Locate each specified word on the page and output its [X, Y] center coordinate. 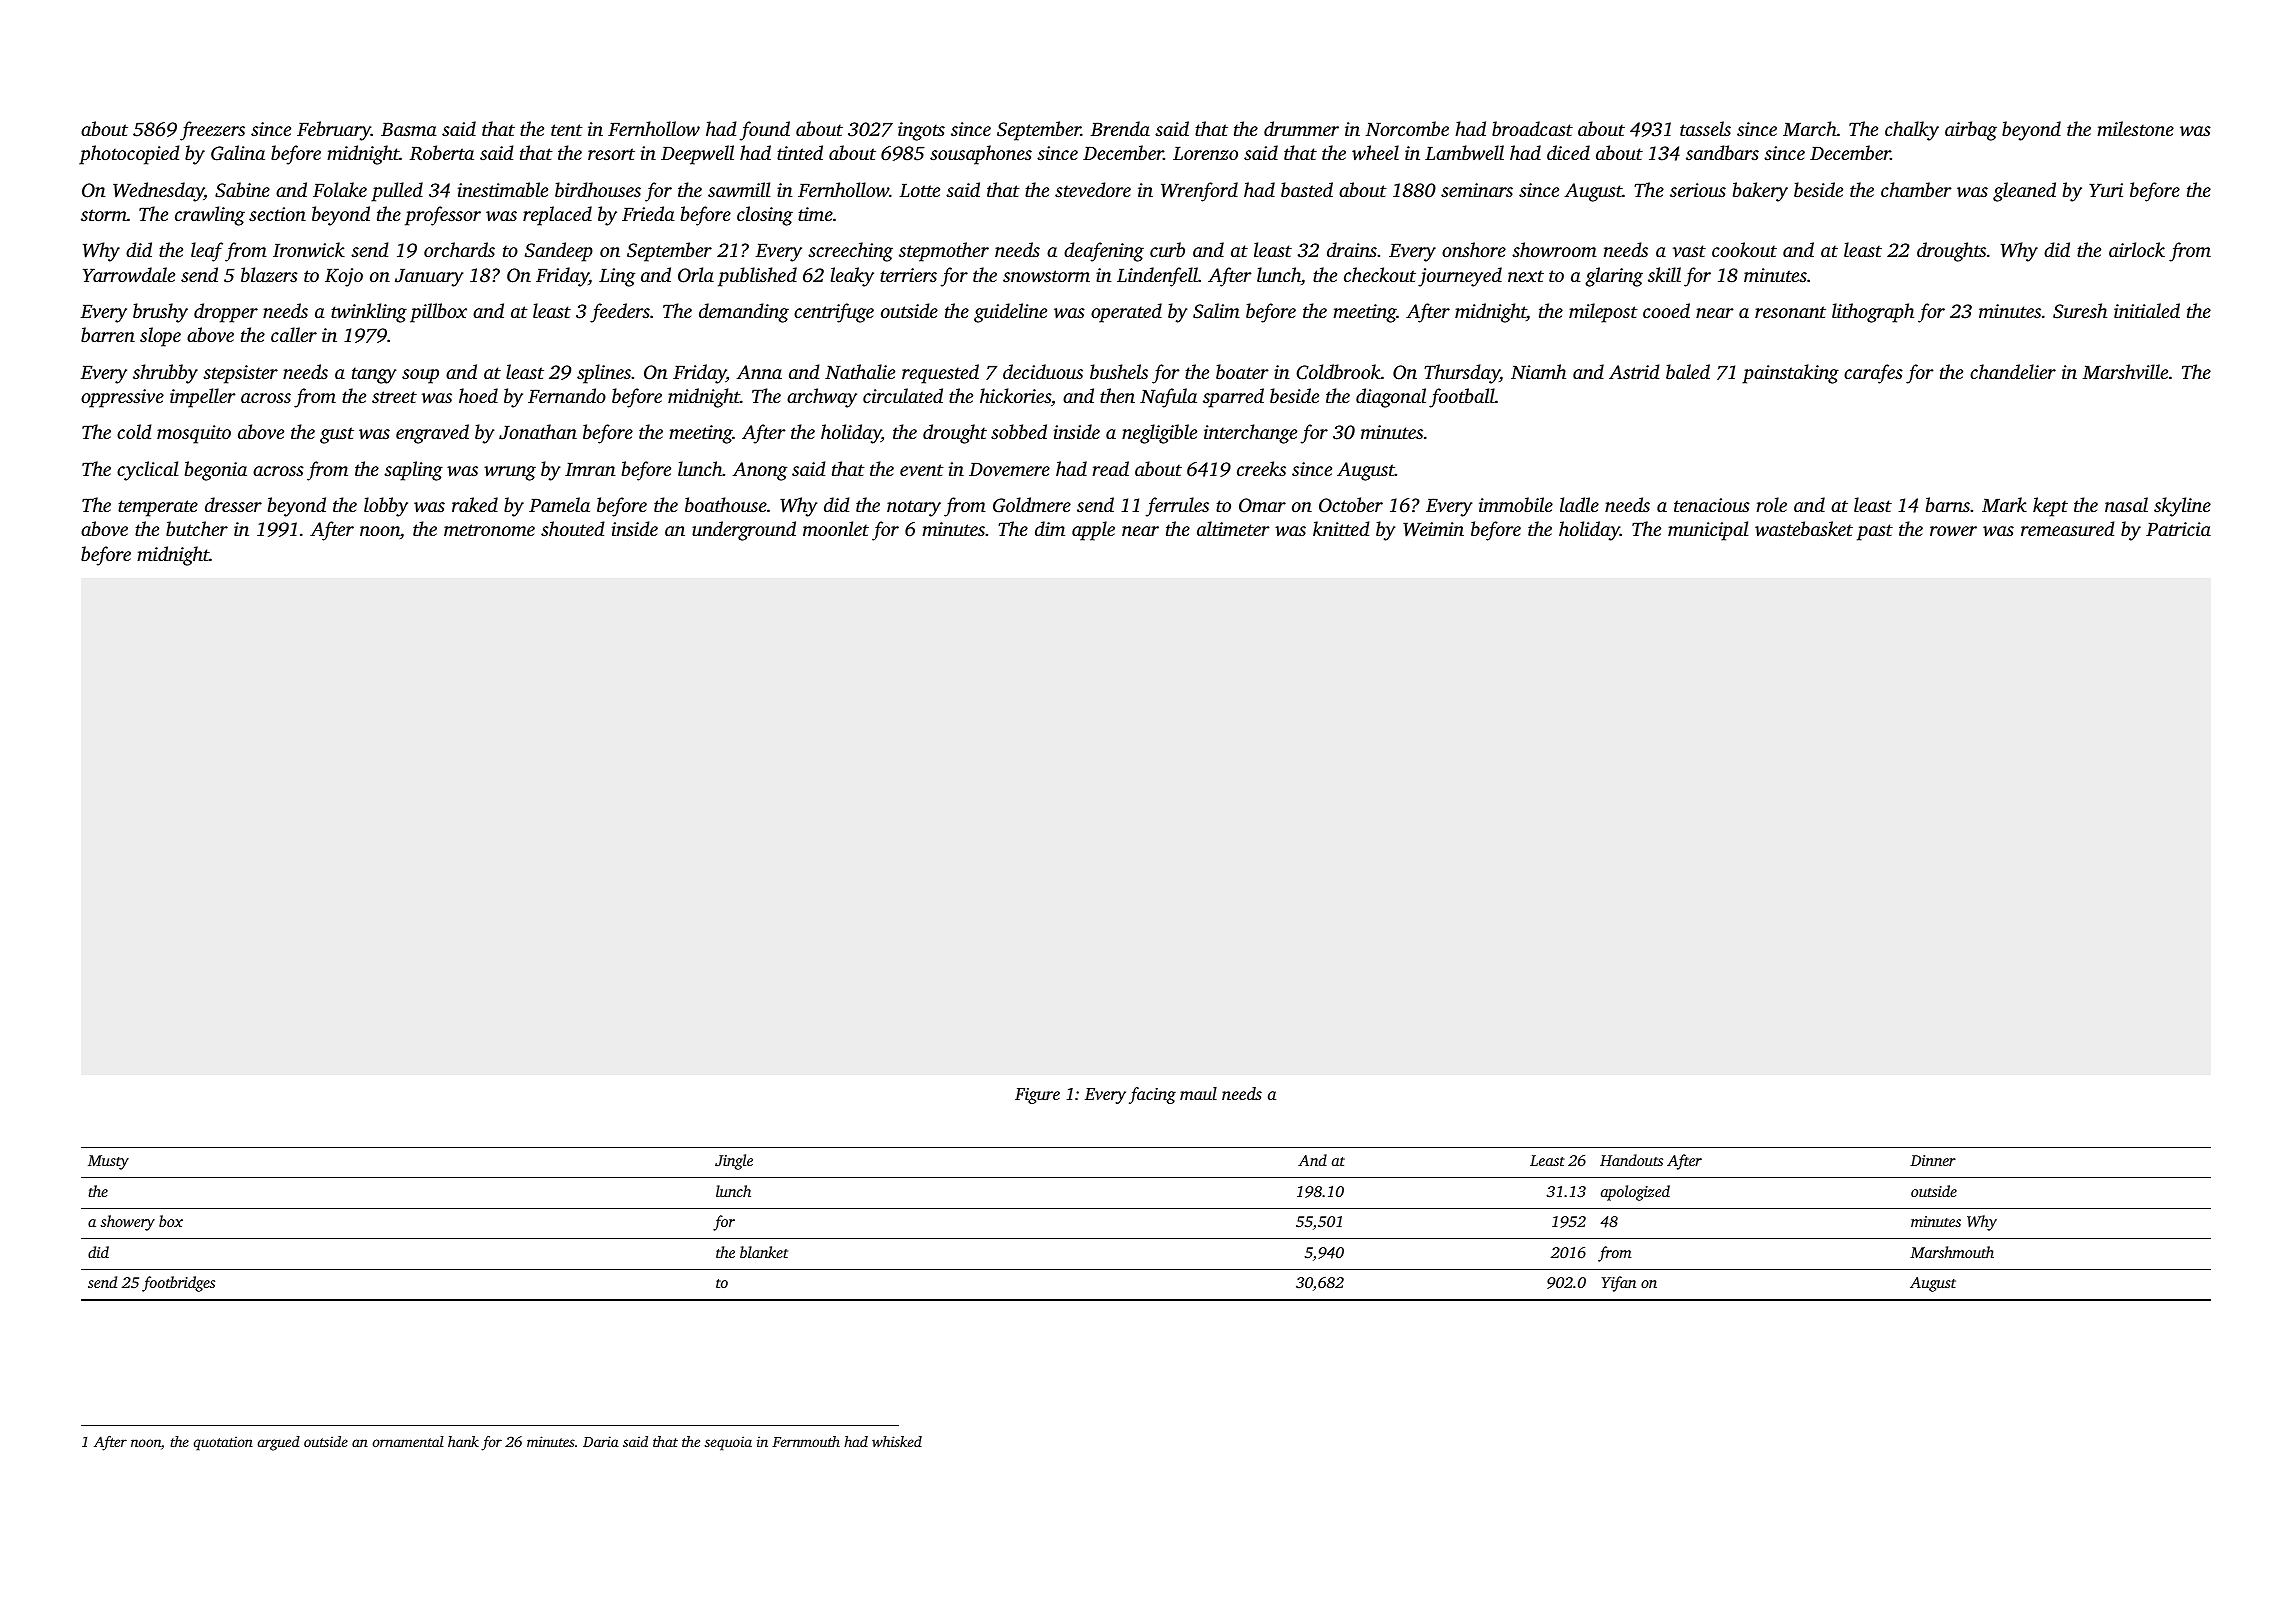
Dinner [1933, 1160]
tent [567, 130]
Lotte [920, 190]
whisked [897, 1441]
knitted [1341, 528]
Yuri [2106, 190]
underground [744, 531]
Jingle [734, 1162]
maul [1198, 1093]
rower [1953, 531]
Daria [601, 1441]
